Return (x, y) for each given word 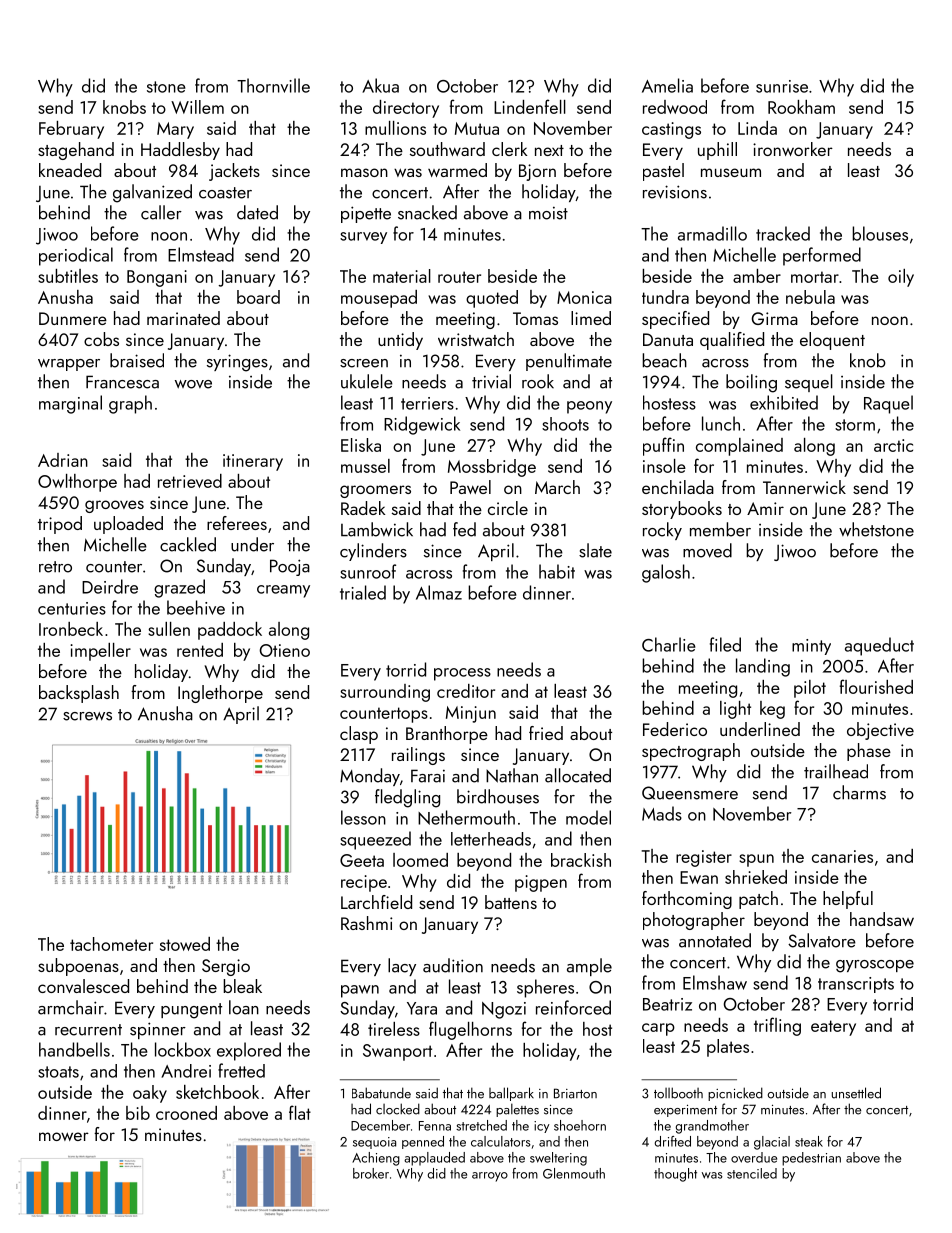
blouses (880, 233)
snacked (427, 212)
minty (811, 647)
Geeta (362, 860)
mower (64, 1136)
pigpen (541, 883)
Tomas (535, 318)
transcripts (856, 985)
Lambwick (377, 529)
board (258, 297)
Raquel (888, 404)
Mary (175, 130)
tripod (60, 525)
